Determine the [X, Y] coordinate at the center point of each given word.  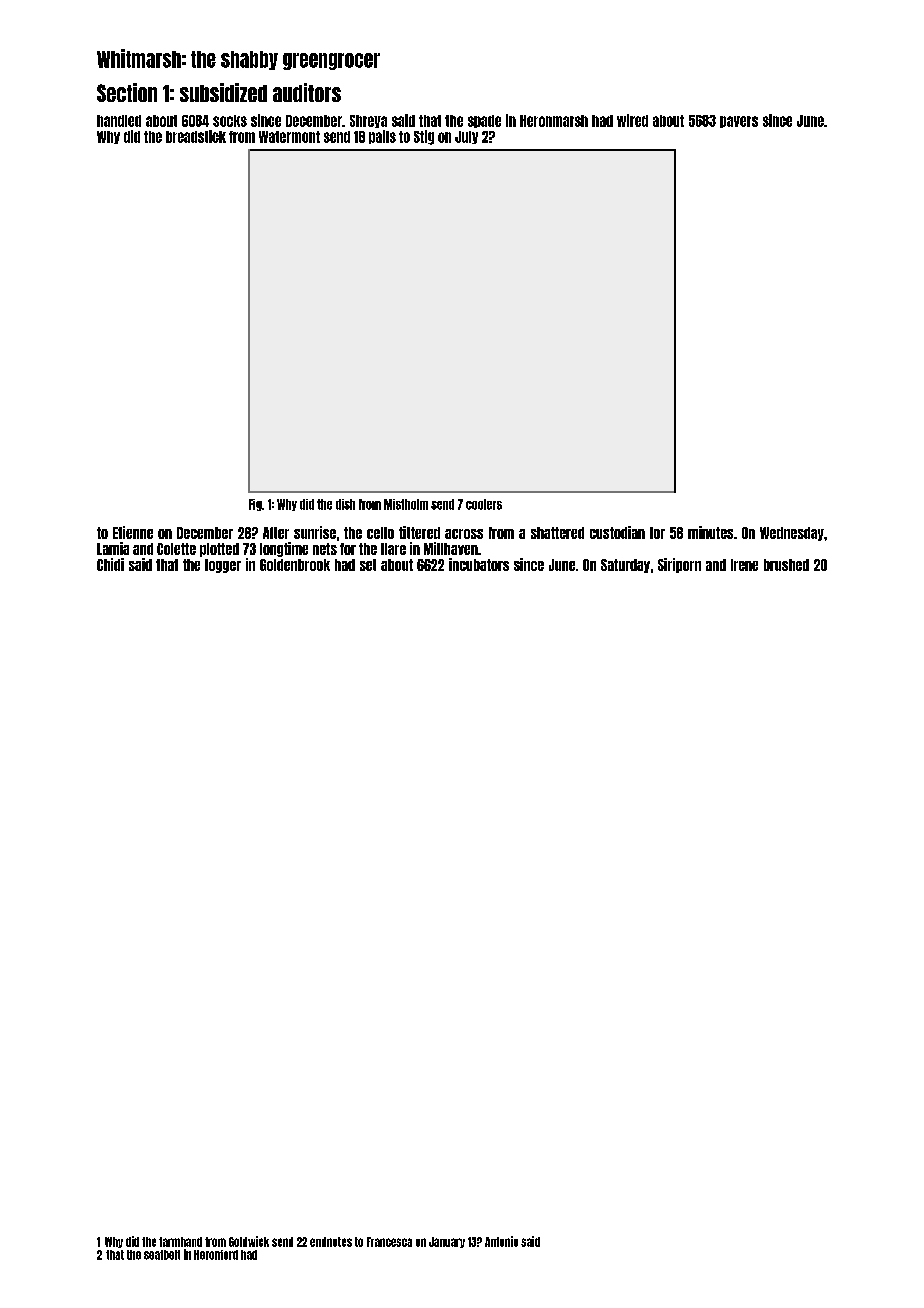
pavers [739, 122]
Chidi [110, 564]
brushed [786, 565]
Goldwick [249, 1241]
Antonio [501, 1241]
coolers [484, 504]
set [368, 565]
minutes [710, 532]
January [447, 1242]
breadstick [196, 136]
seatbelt [162, 1255]
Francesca [389, 1242]
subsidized [223, 92]
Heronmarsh [554, 121]
